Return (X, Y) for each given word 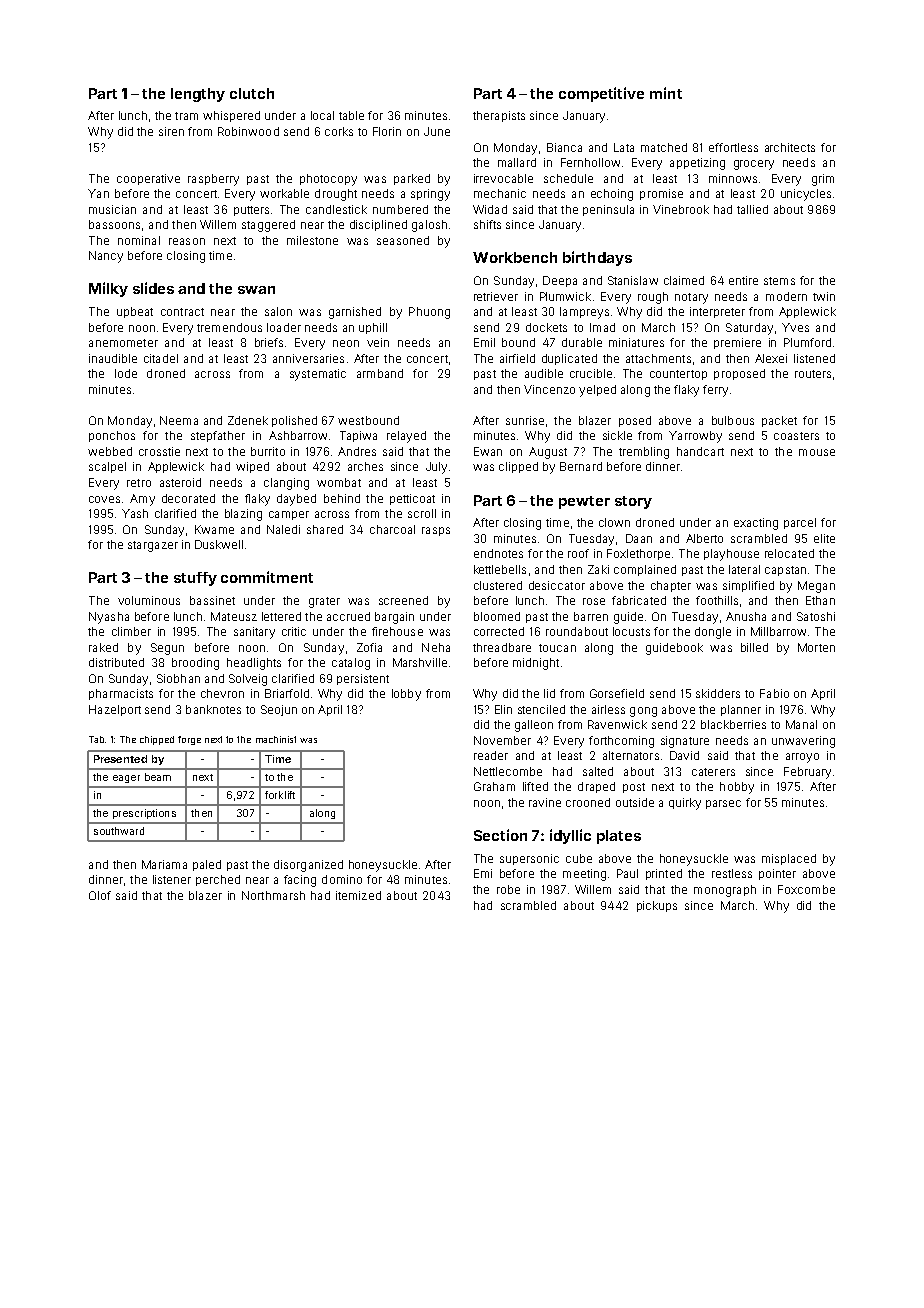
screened (403, 600)
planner (741, 710)
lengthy (198, 95)
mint (666, 93)
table (351, 115)
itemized (358, 895)
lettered (281, 616)
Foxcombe (806, 889)
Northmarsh (273, 895)
